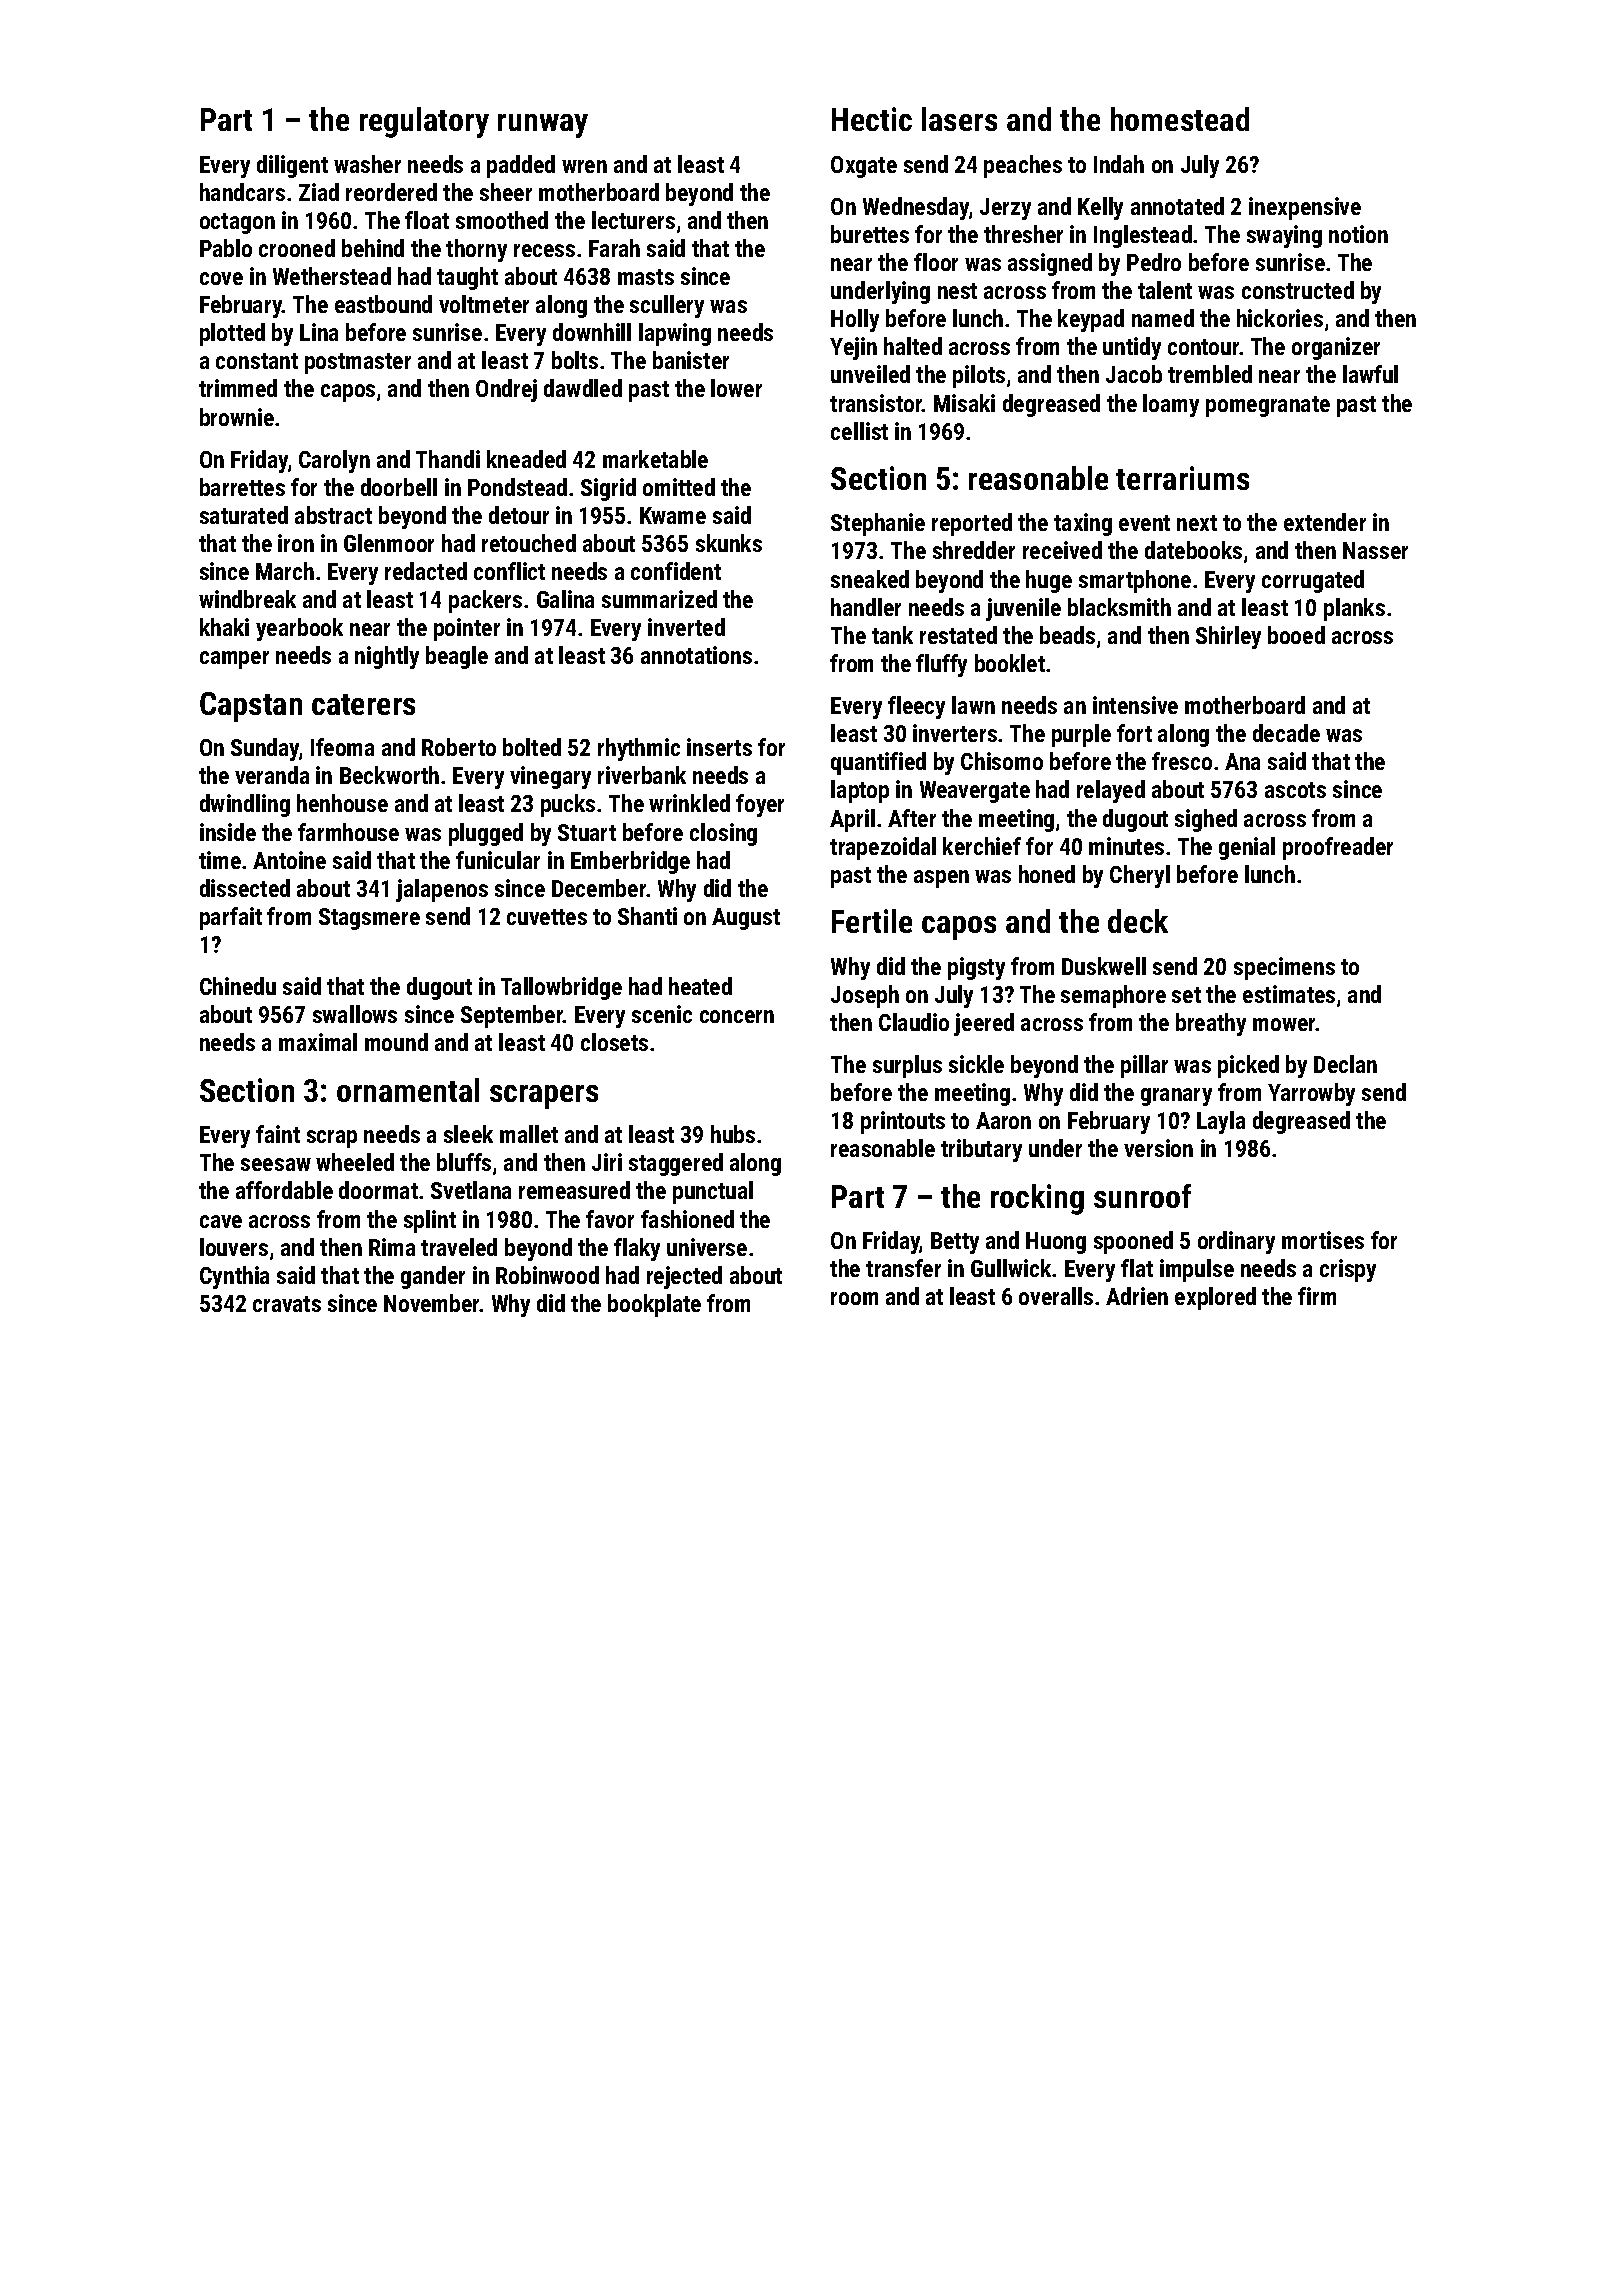 The image size is (1620, 2292). What do you see at coordinates (1083, 524) in the image?
I see `taxing` at bounding box center [1083, 524].
